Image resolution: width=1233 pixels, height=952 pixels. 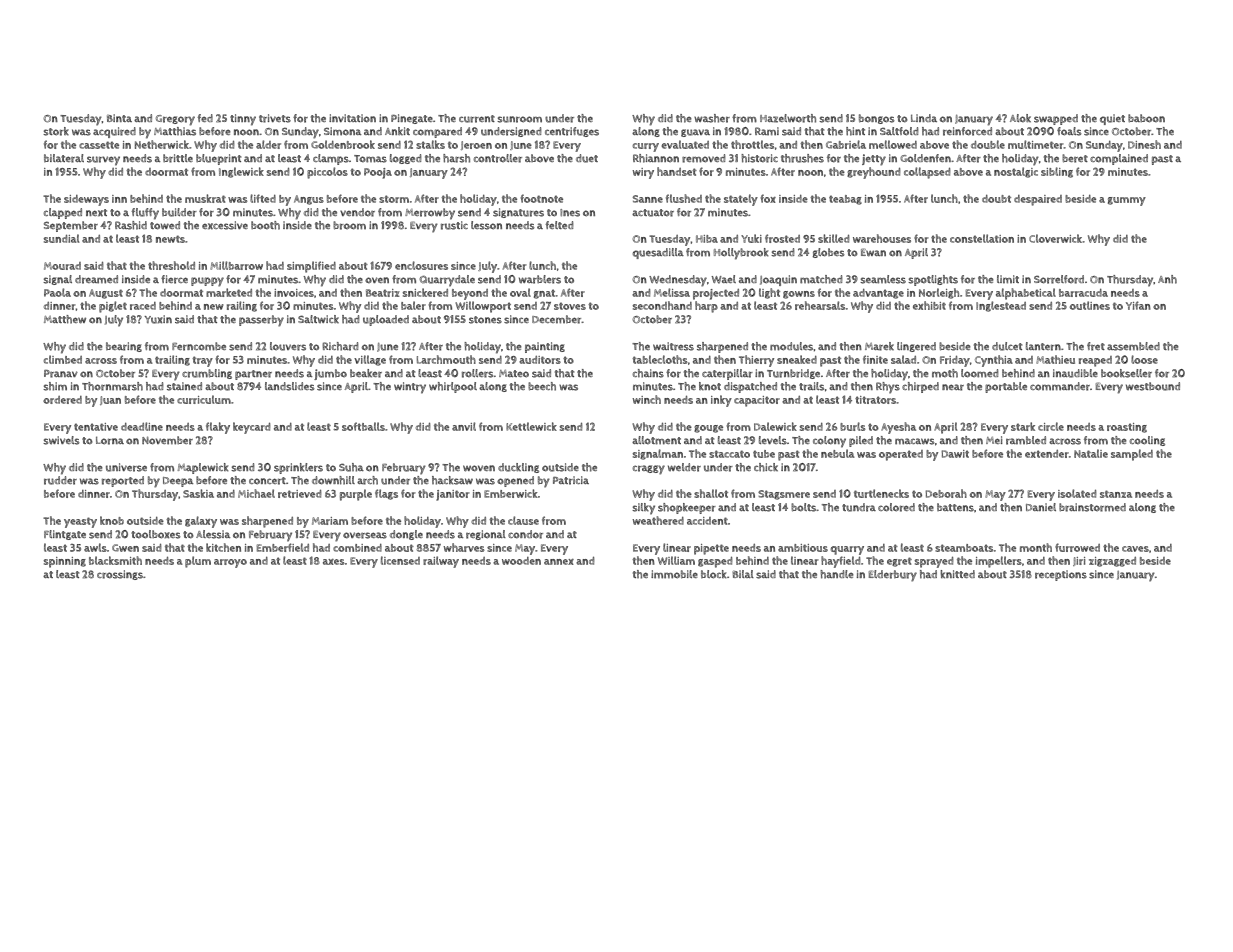 I want to click on curry, so click(x=646, y=147).
